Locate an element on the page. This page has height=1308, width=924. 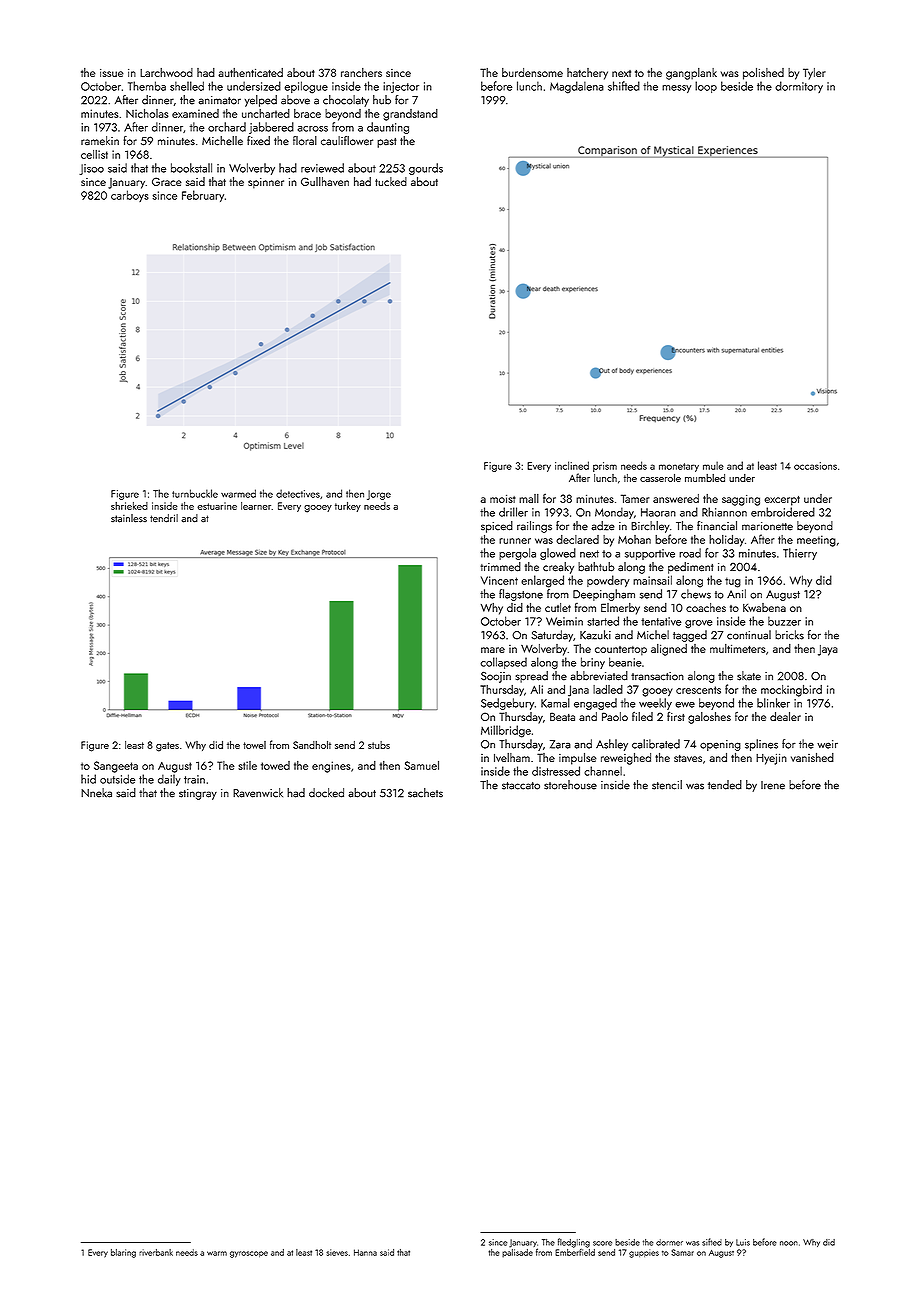
burdensome is located at coordinates (532, 72).
